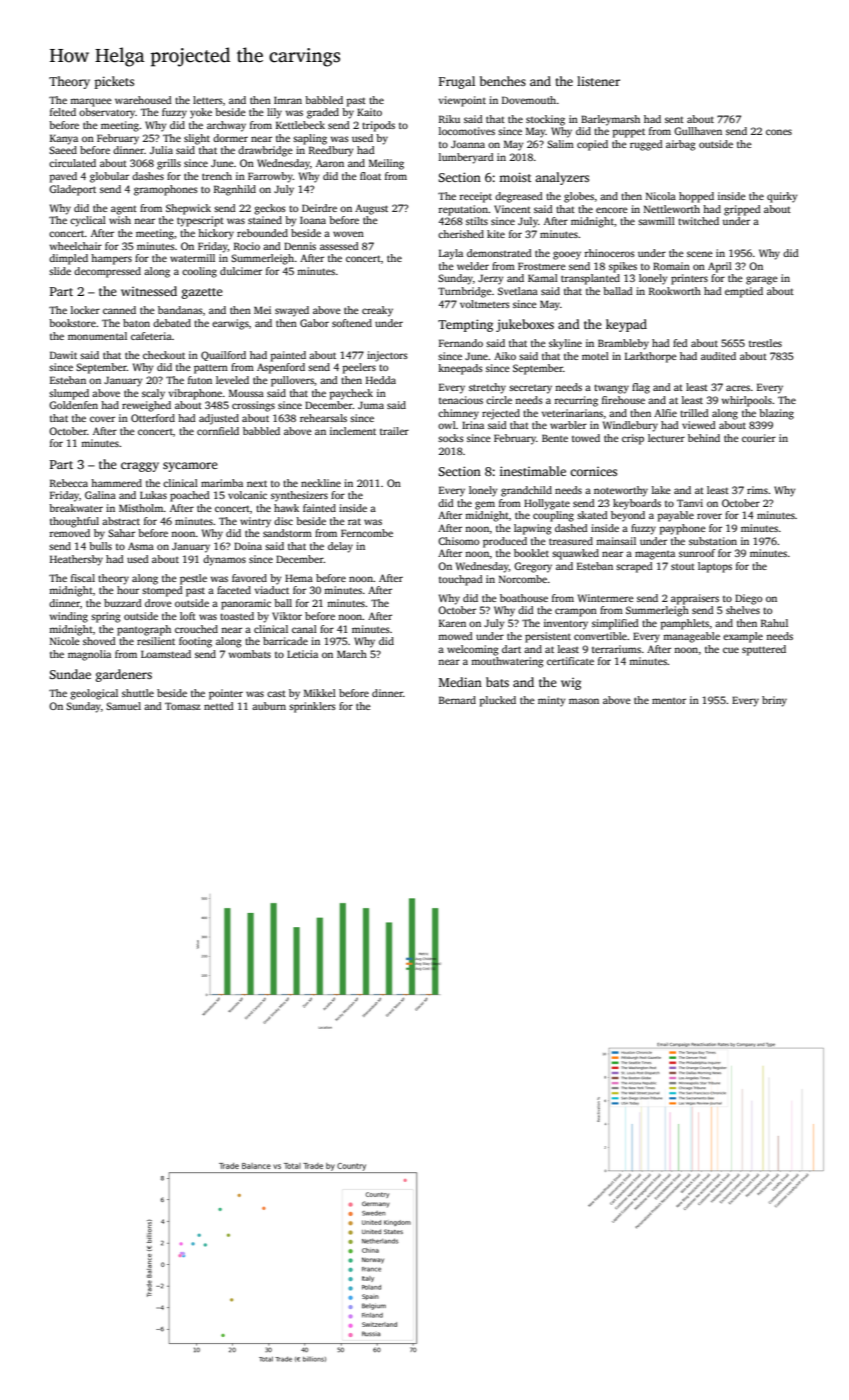  I want to click on woven, so click(348, 234).
